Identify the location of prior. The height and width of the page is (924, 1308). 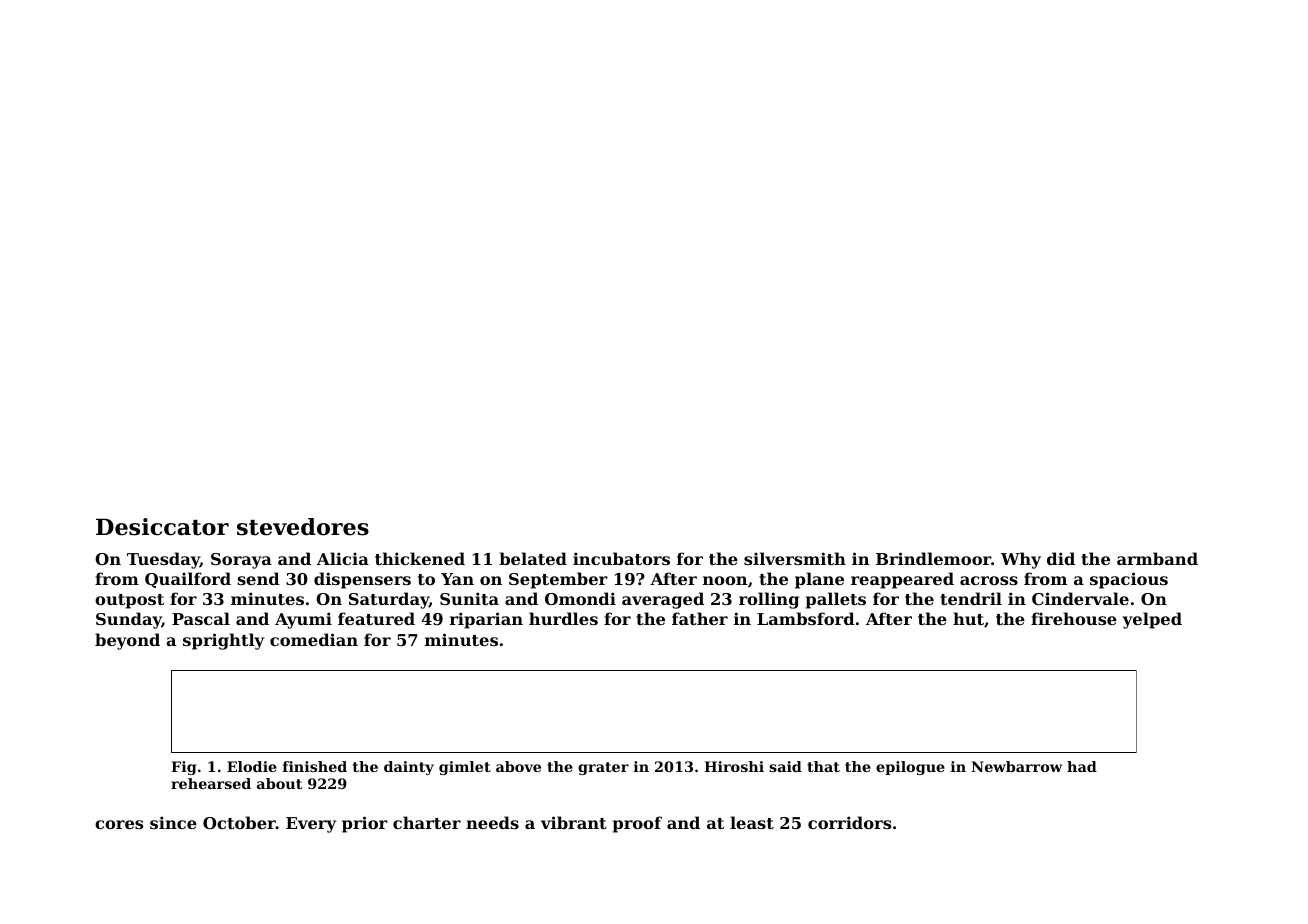
(365, 824).
